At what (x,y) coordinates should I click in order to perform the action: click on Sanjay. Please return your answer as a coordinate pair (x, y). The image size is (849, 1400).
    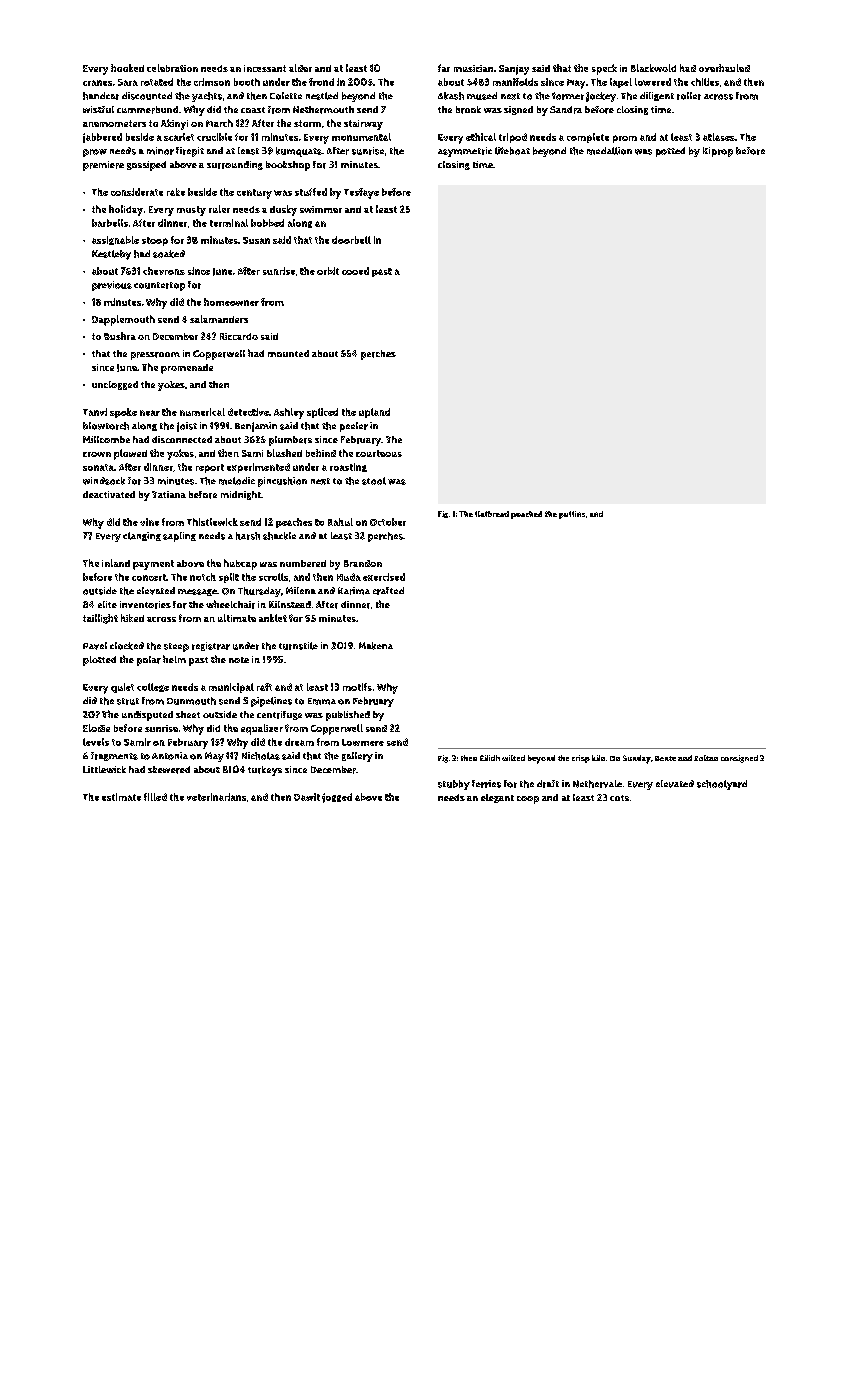
    Looking at the image, I should click on (514, 70).
